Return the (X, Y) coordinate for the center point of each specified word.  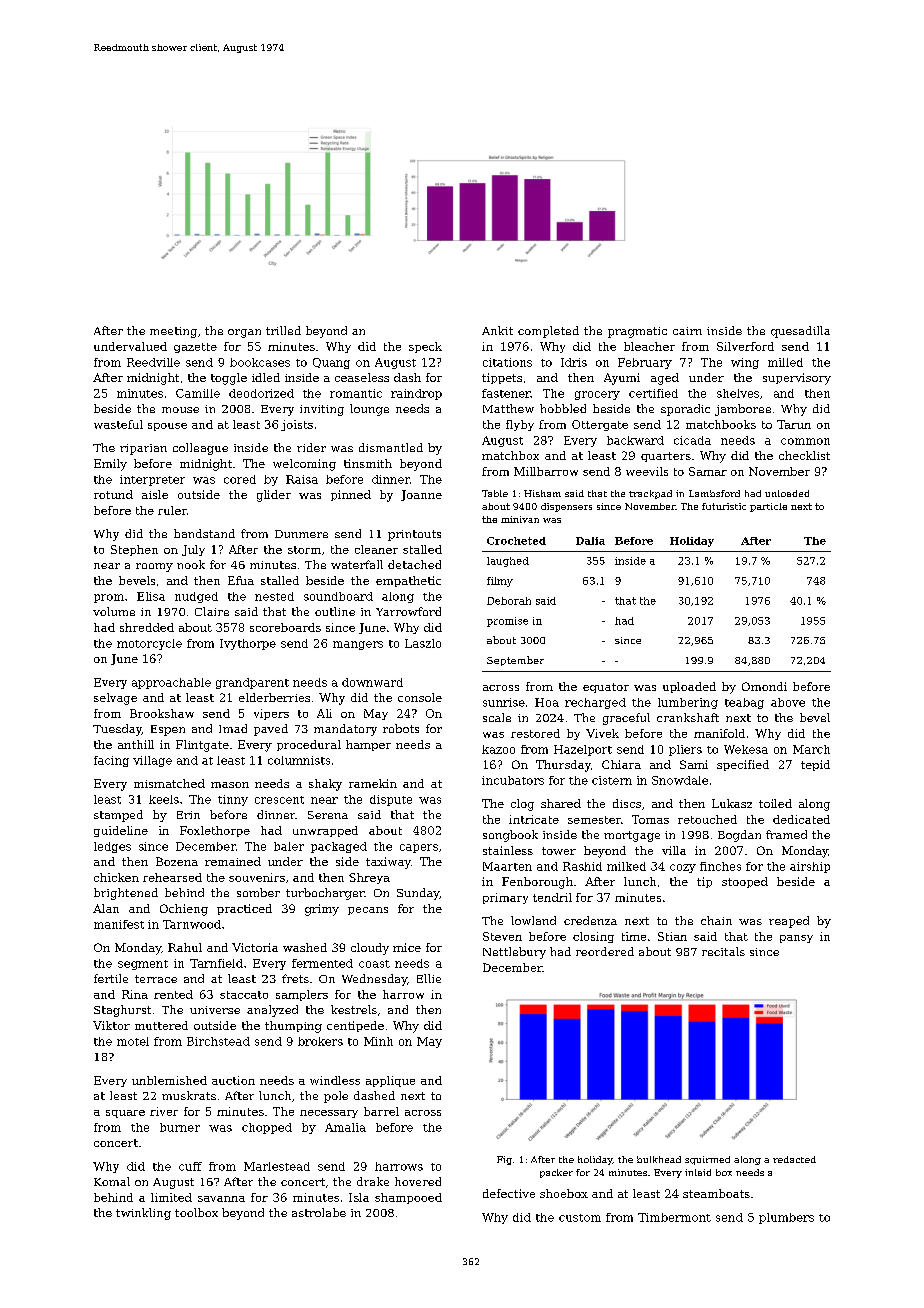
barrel (381, 1111)
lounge (369, 410)
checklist (804, 455)
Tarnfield (216, 963)
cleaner (376, 549)
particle (768, 507)
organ (244, 333)
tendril (552, 897)
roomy (154, 567)
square (125, 1114)
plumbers (786, 1218)
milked (626, 866)
